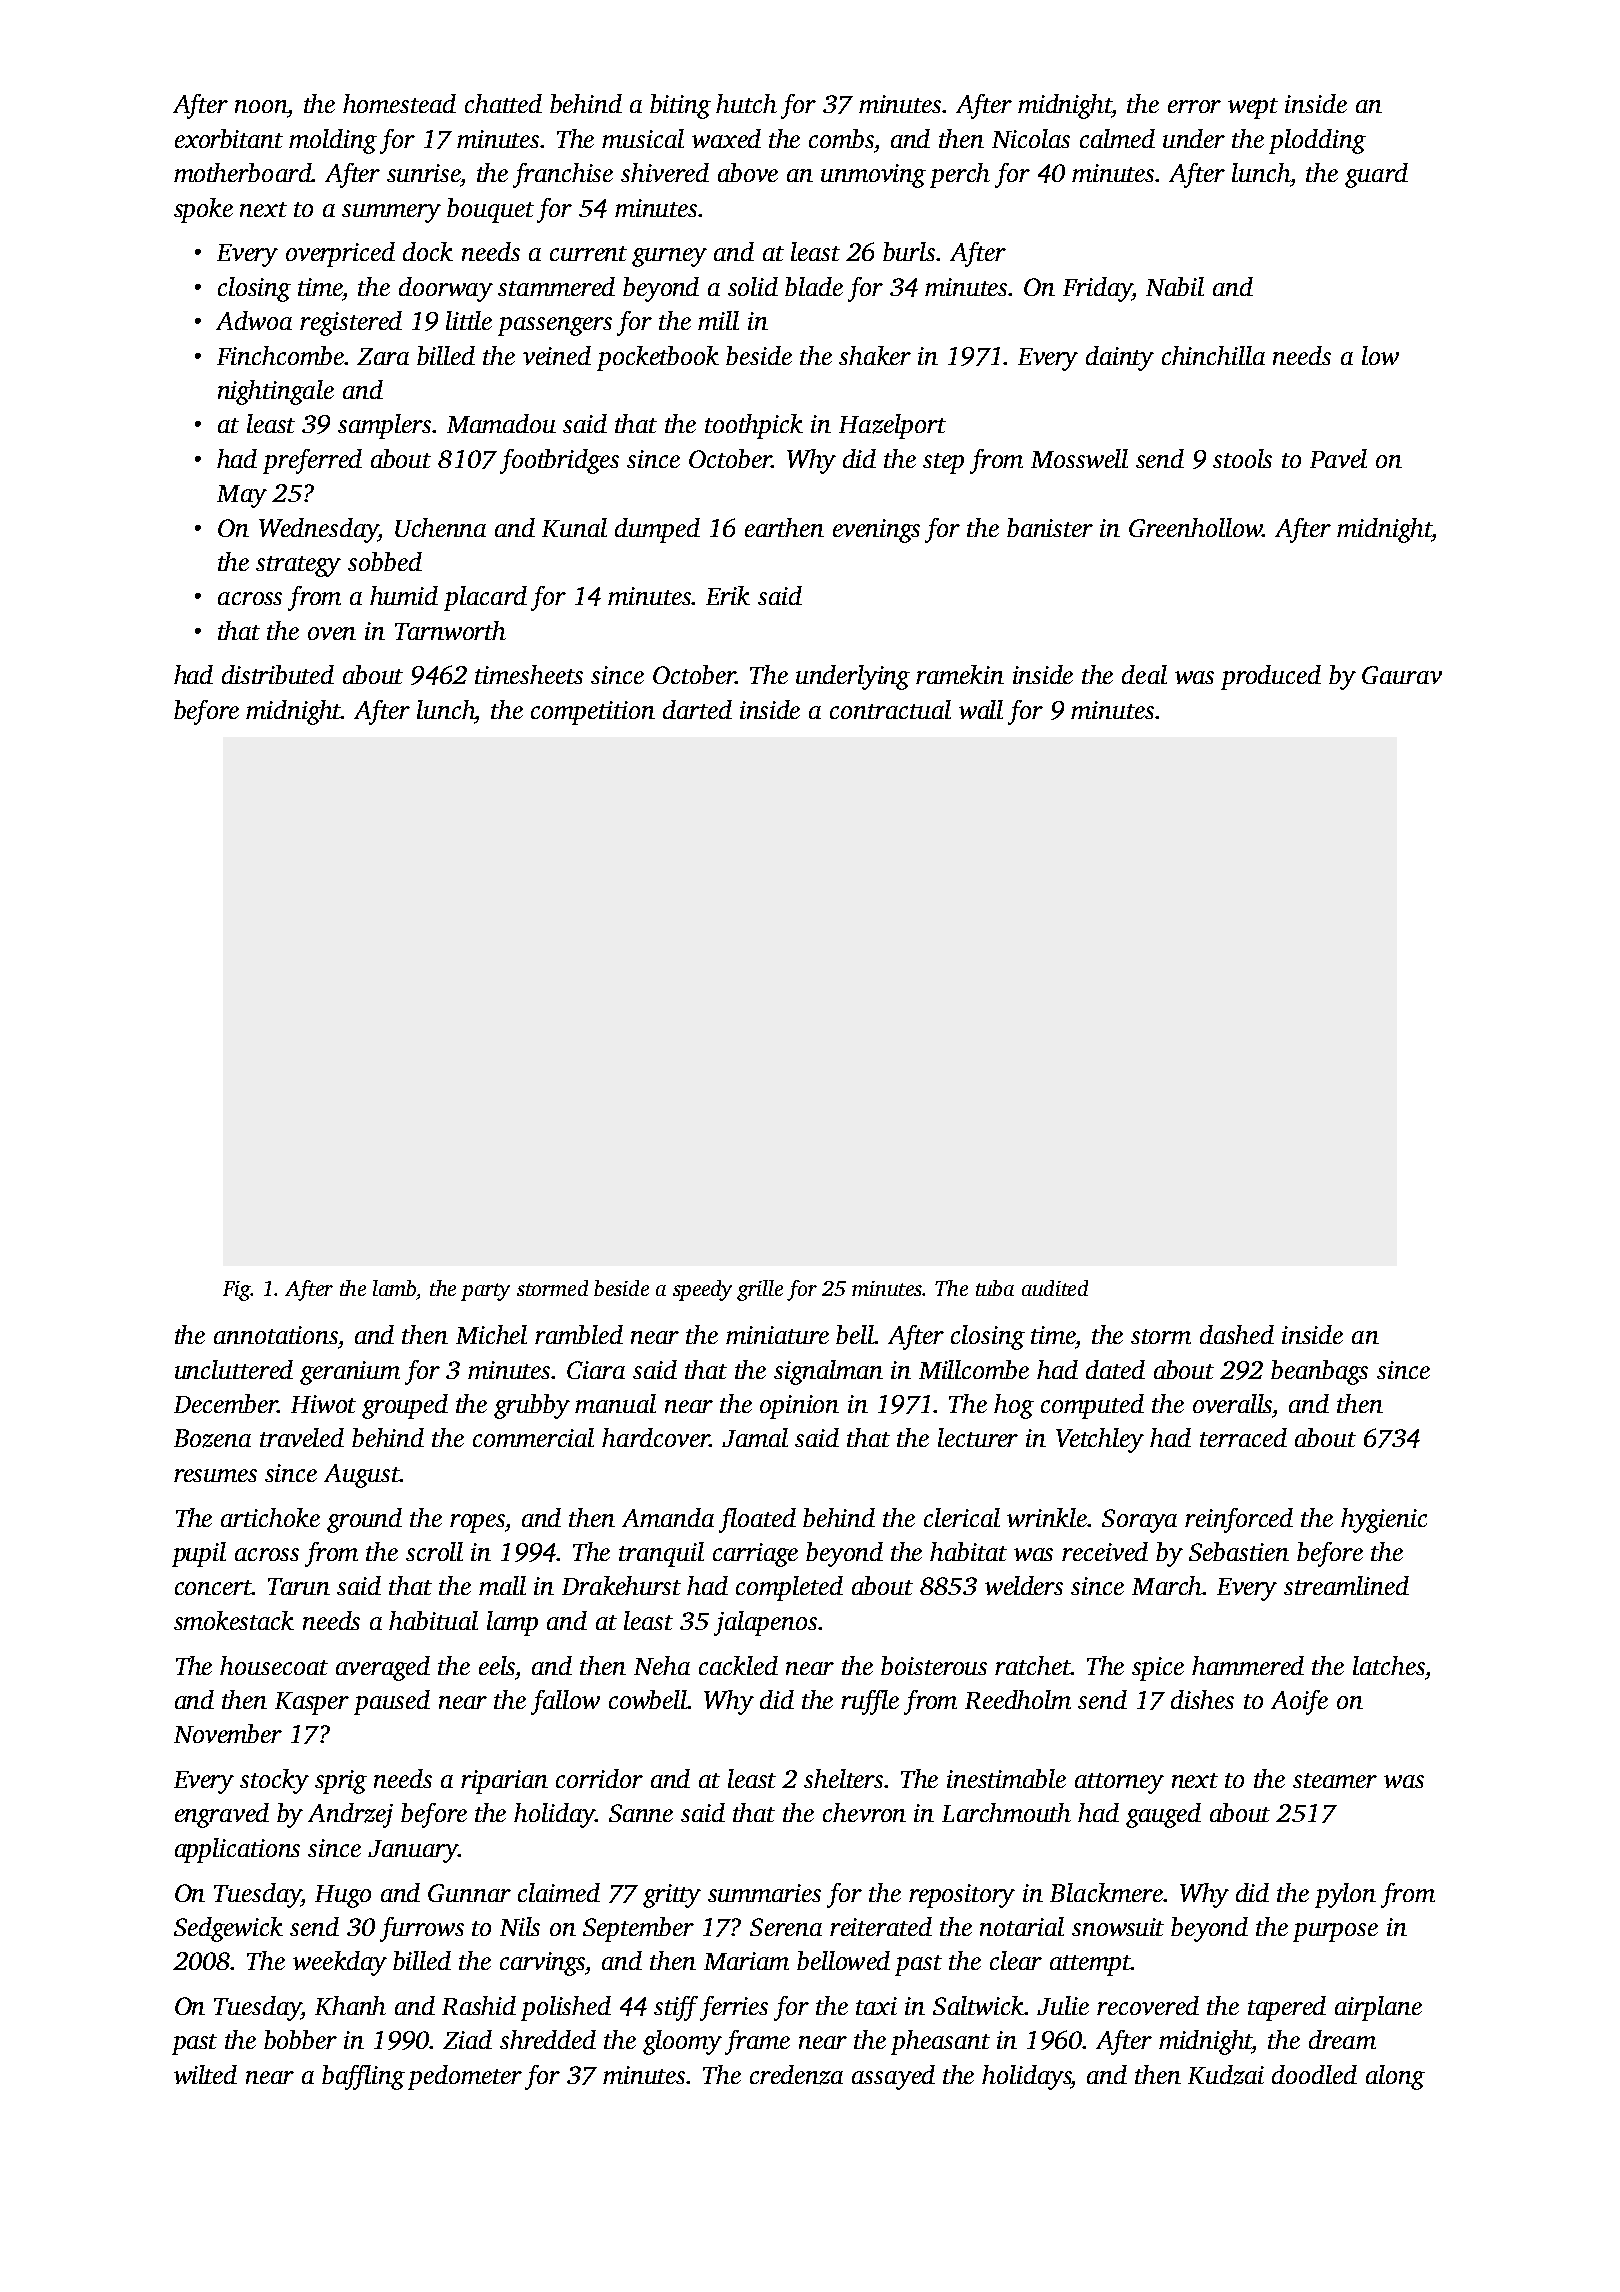 The height and width of the screenshot is (2292, 1620). What do you see at coordinates (875, 355) in the screenshot?
I see `shaker` at bounding box center [875, 355].
